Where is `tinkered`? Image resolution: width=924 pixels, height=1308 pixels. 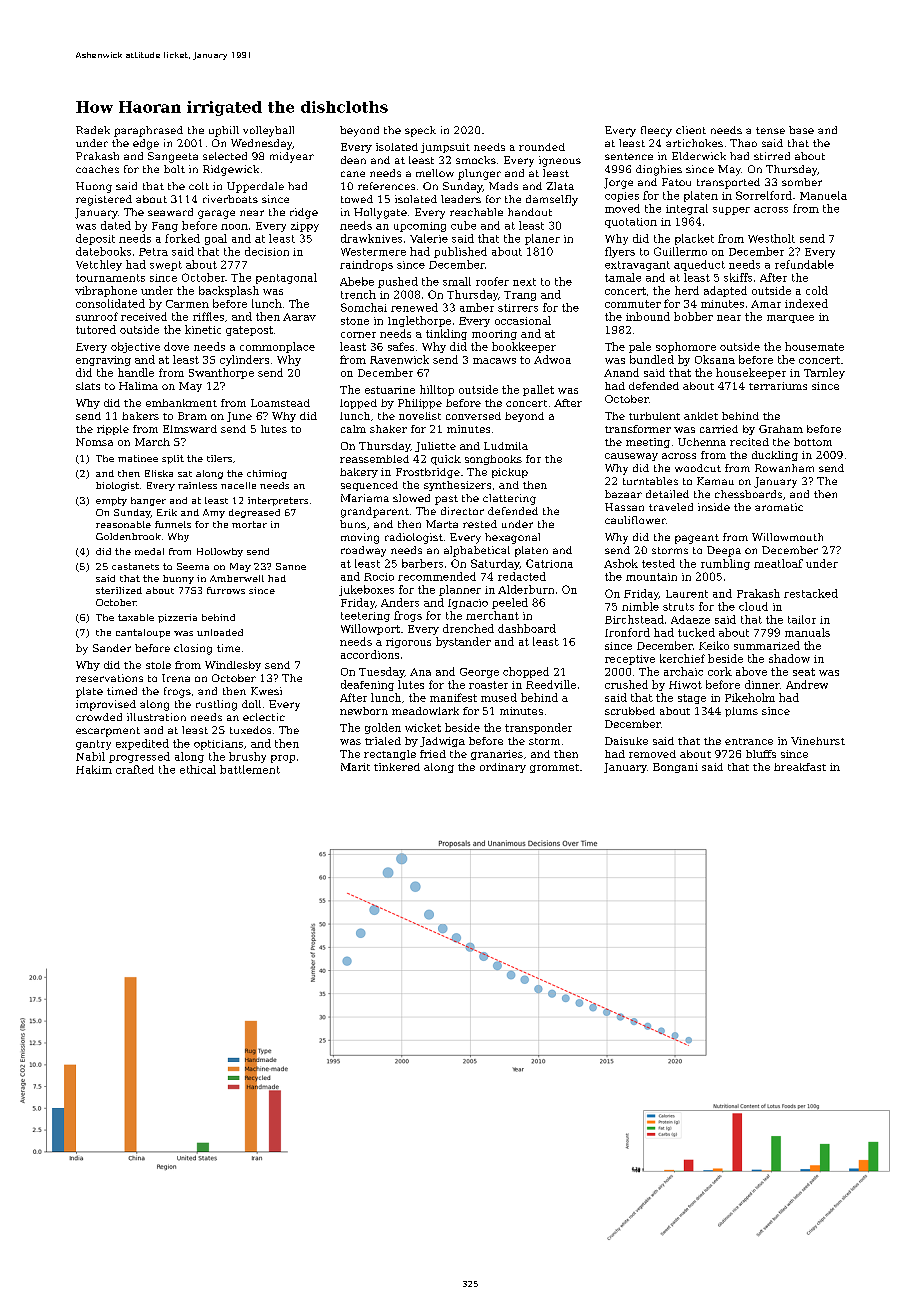 tinkered is located at coordinates (397, 767).
